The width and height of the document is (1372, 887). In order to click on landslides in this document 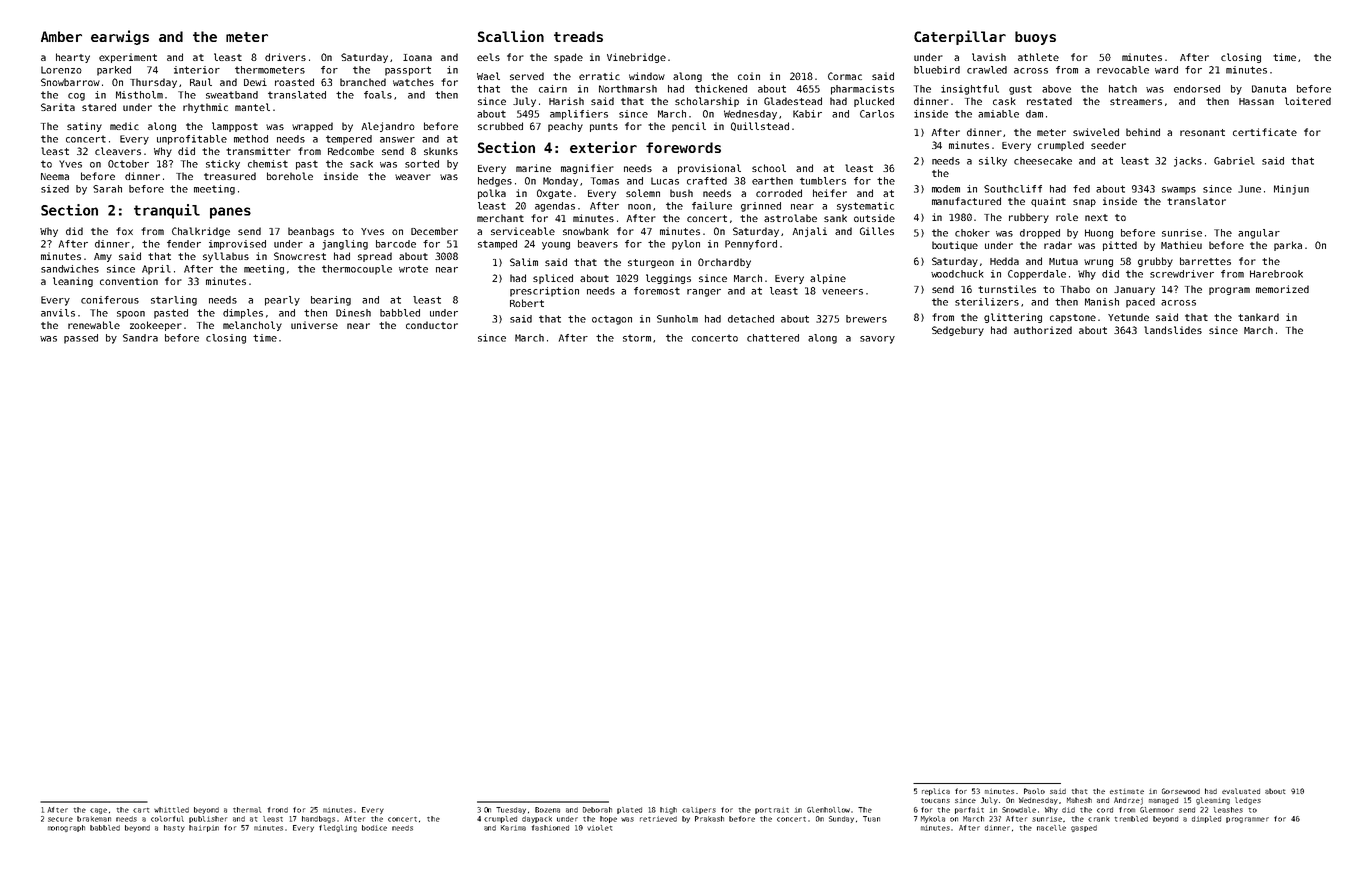, I will do `click(1173, 330)`.
